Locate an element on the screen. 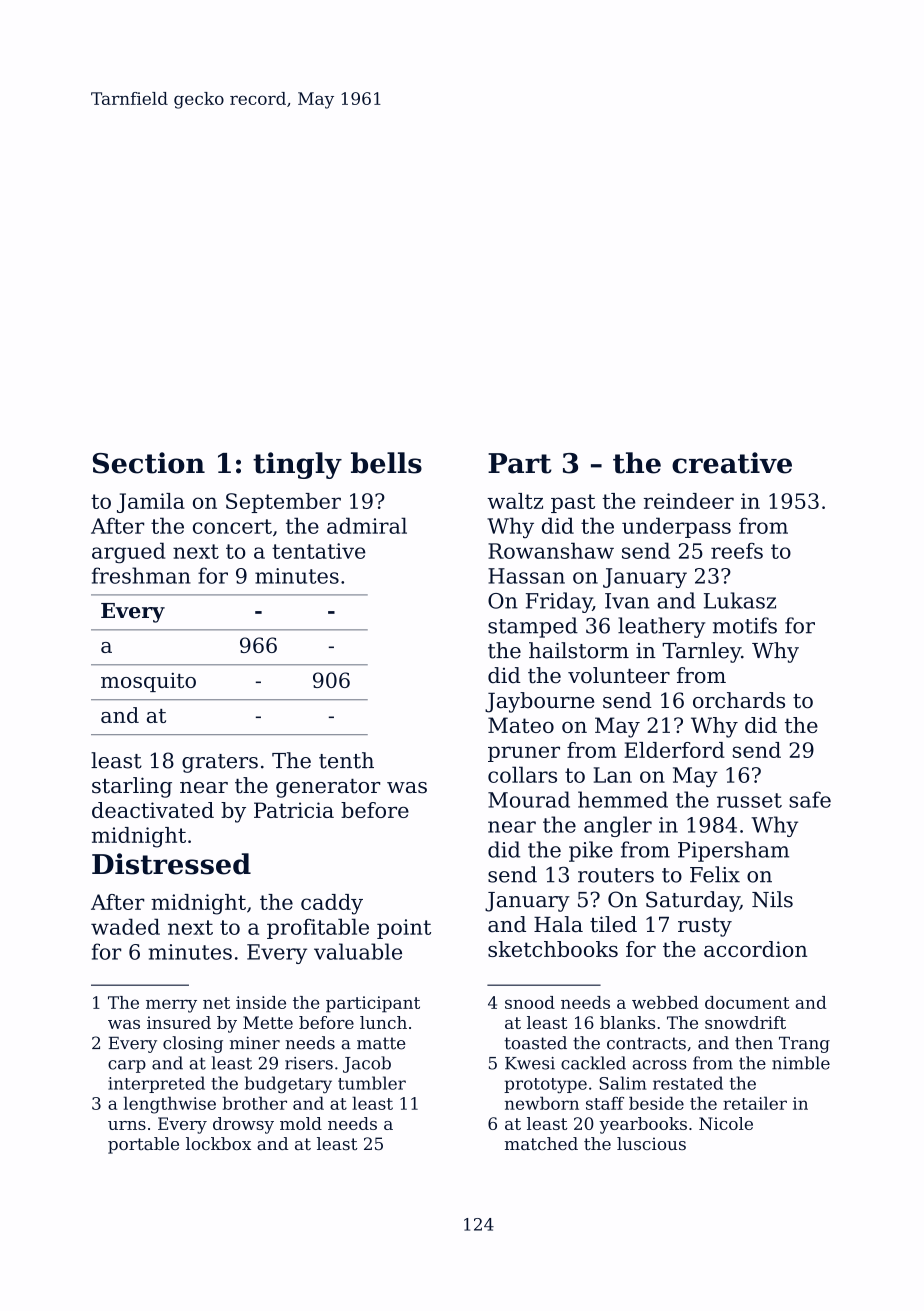  Mourad is located at coordinates (529, 799).
